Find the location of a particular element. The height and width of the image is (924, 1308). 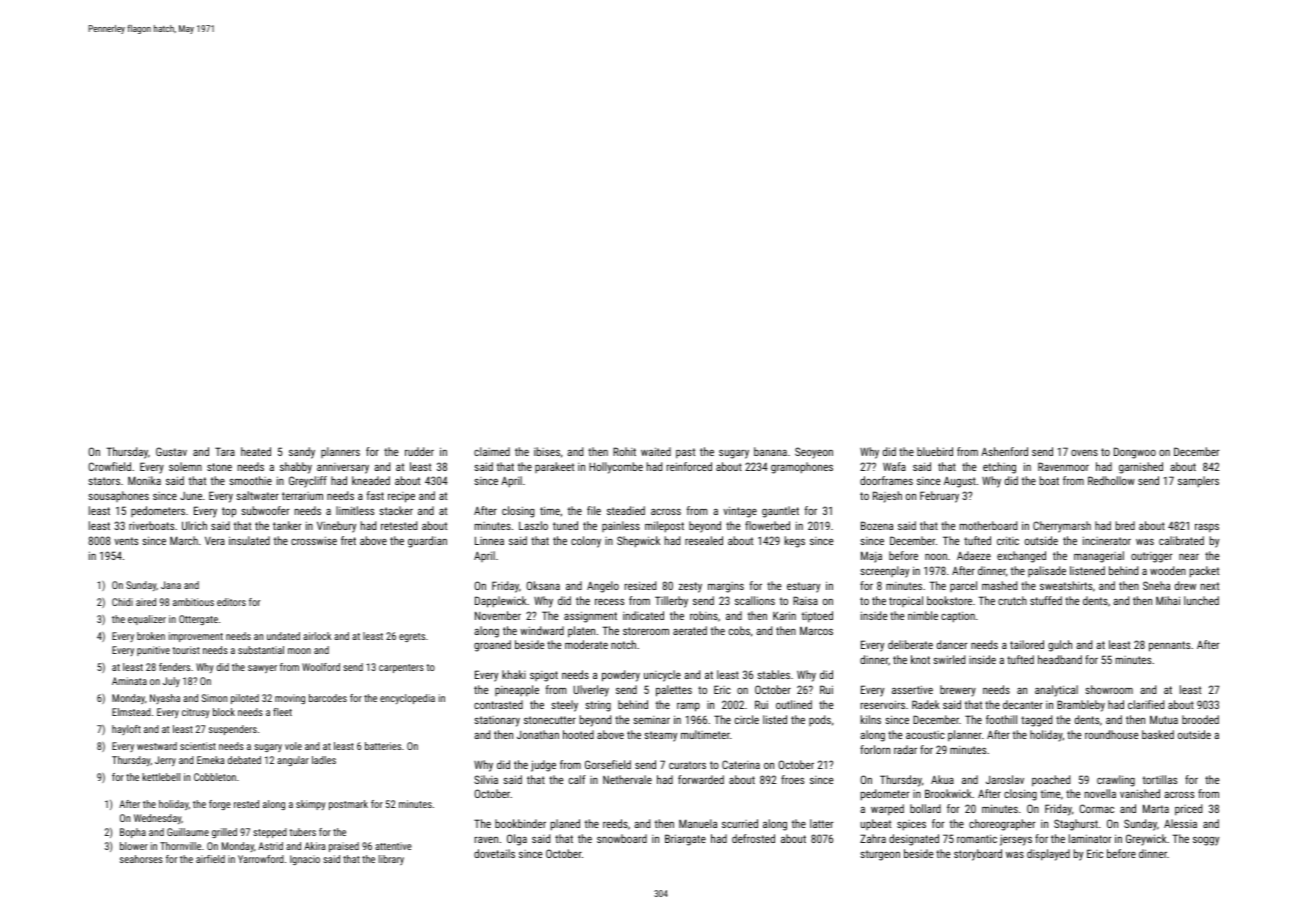

Nyasha is located at coordinates (165, 699).
